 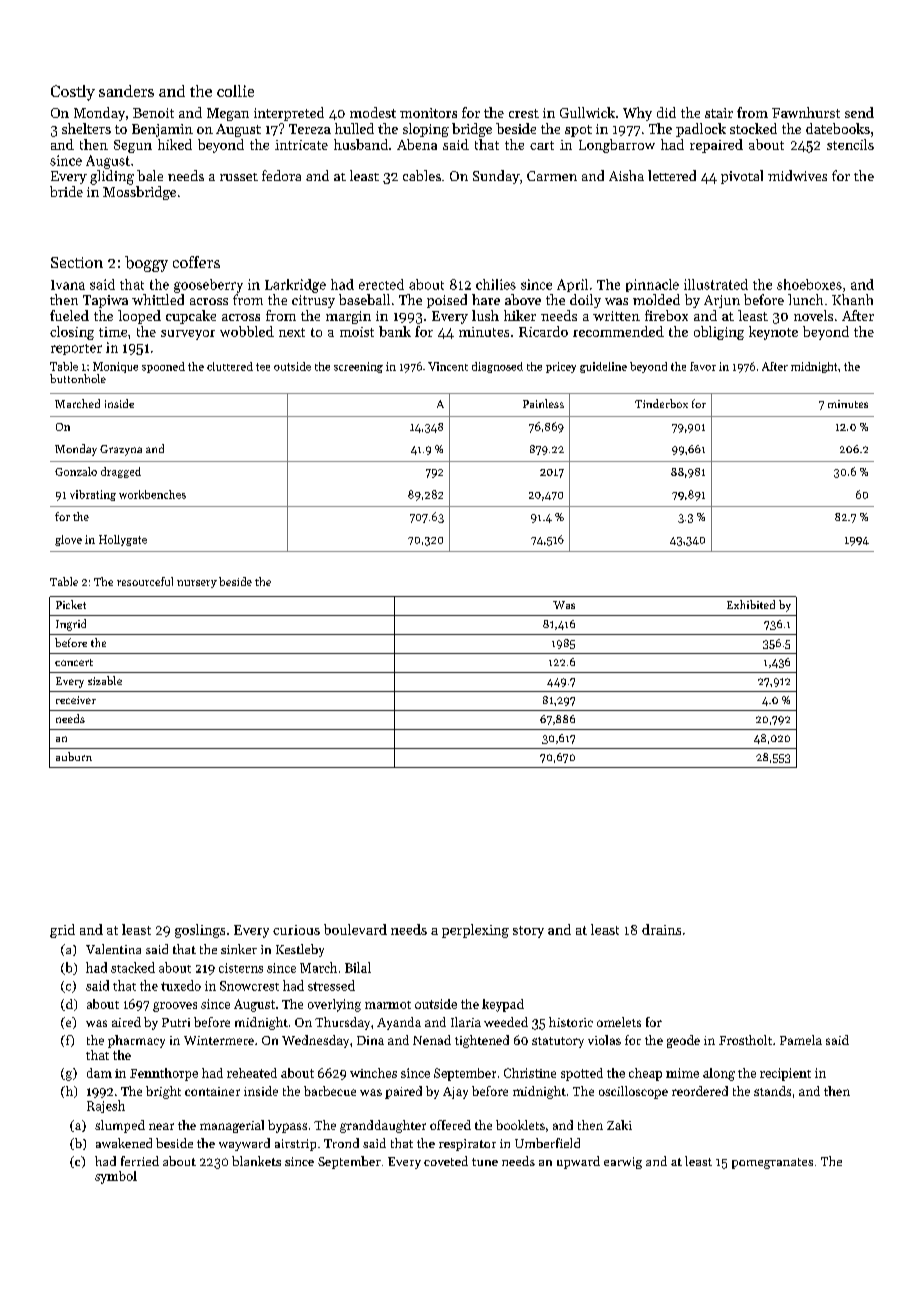 What do you see at coordinates (772, 1091) in the screenshot?
I see `stands` at bounding box center [772, 1091].
